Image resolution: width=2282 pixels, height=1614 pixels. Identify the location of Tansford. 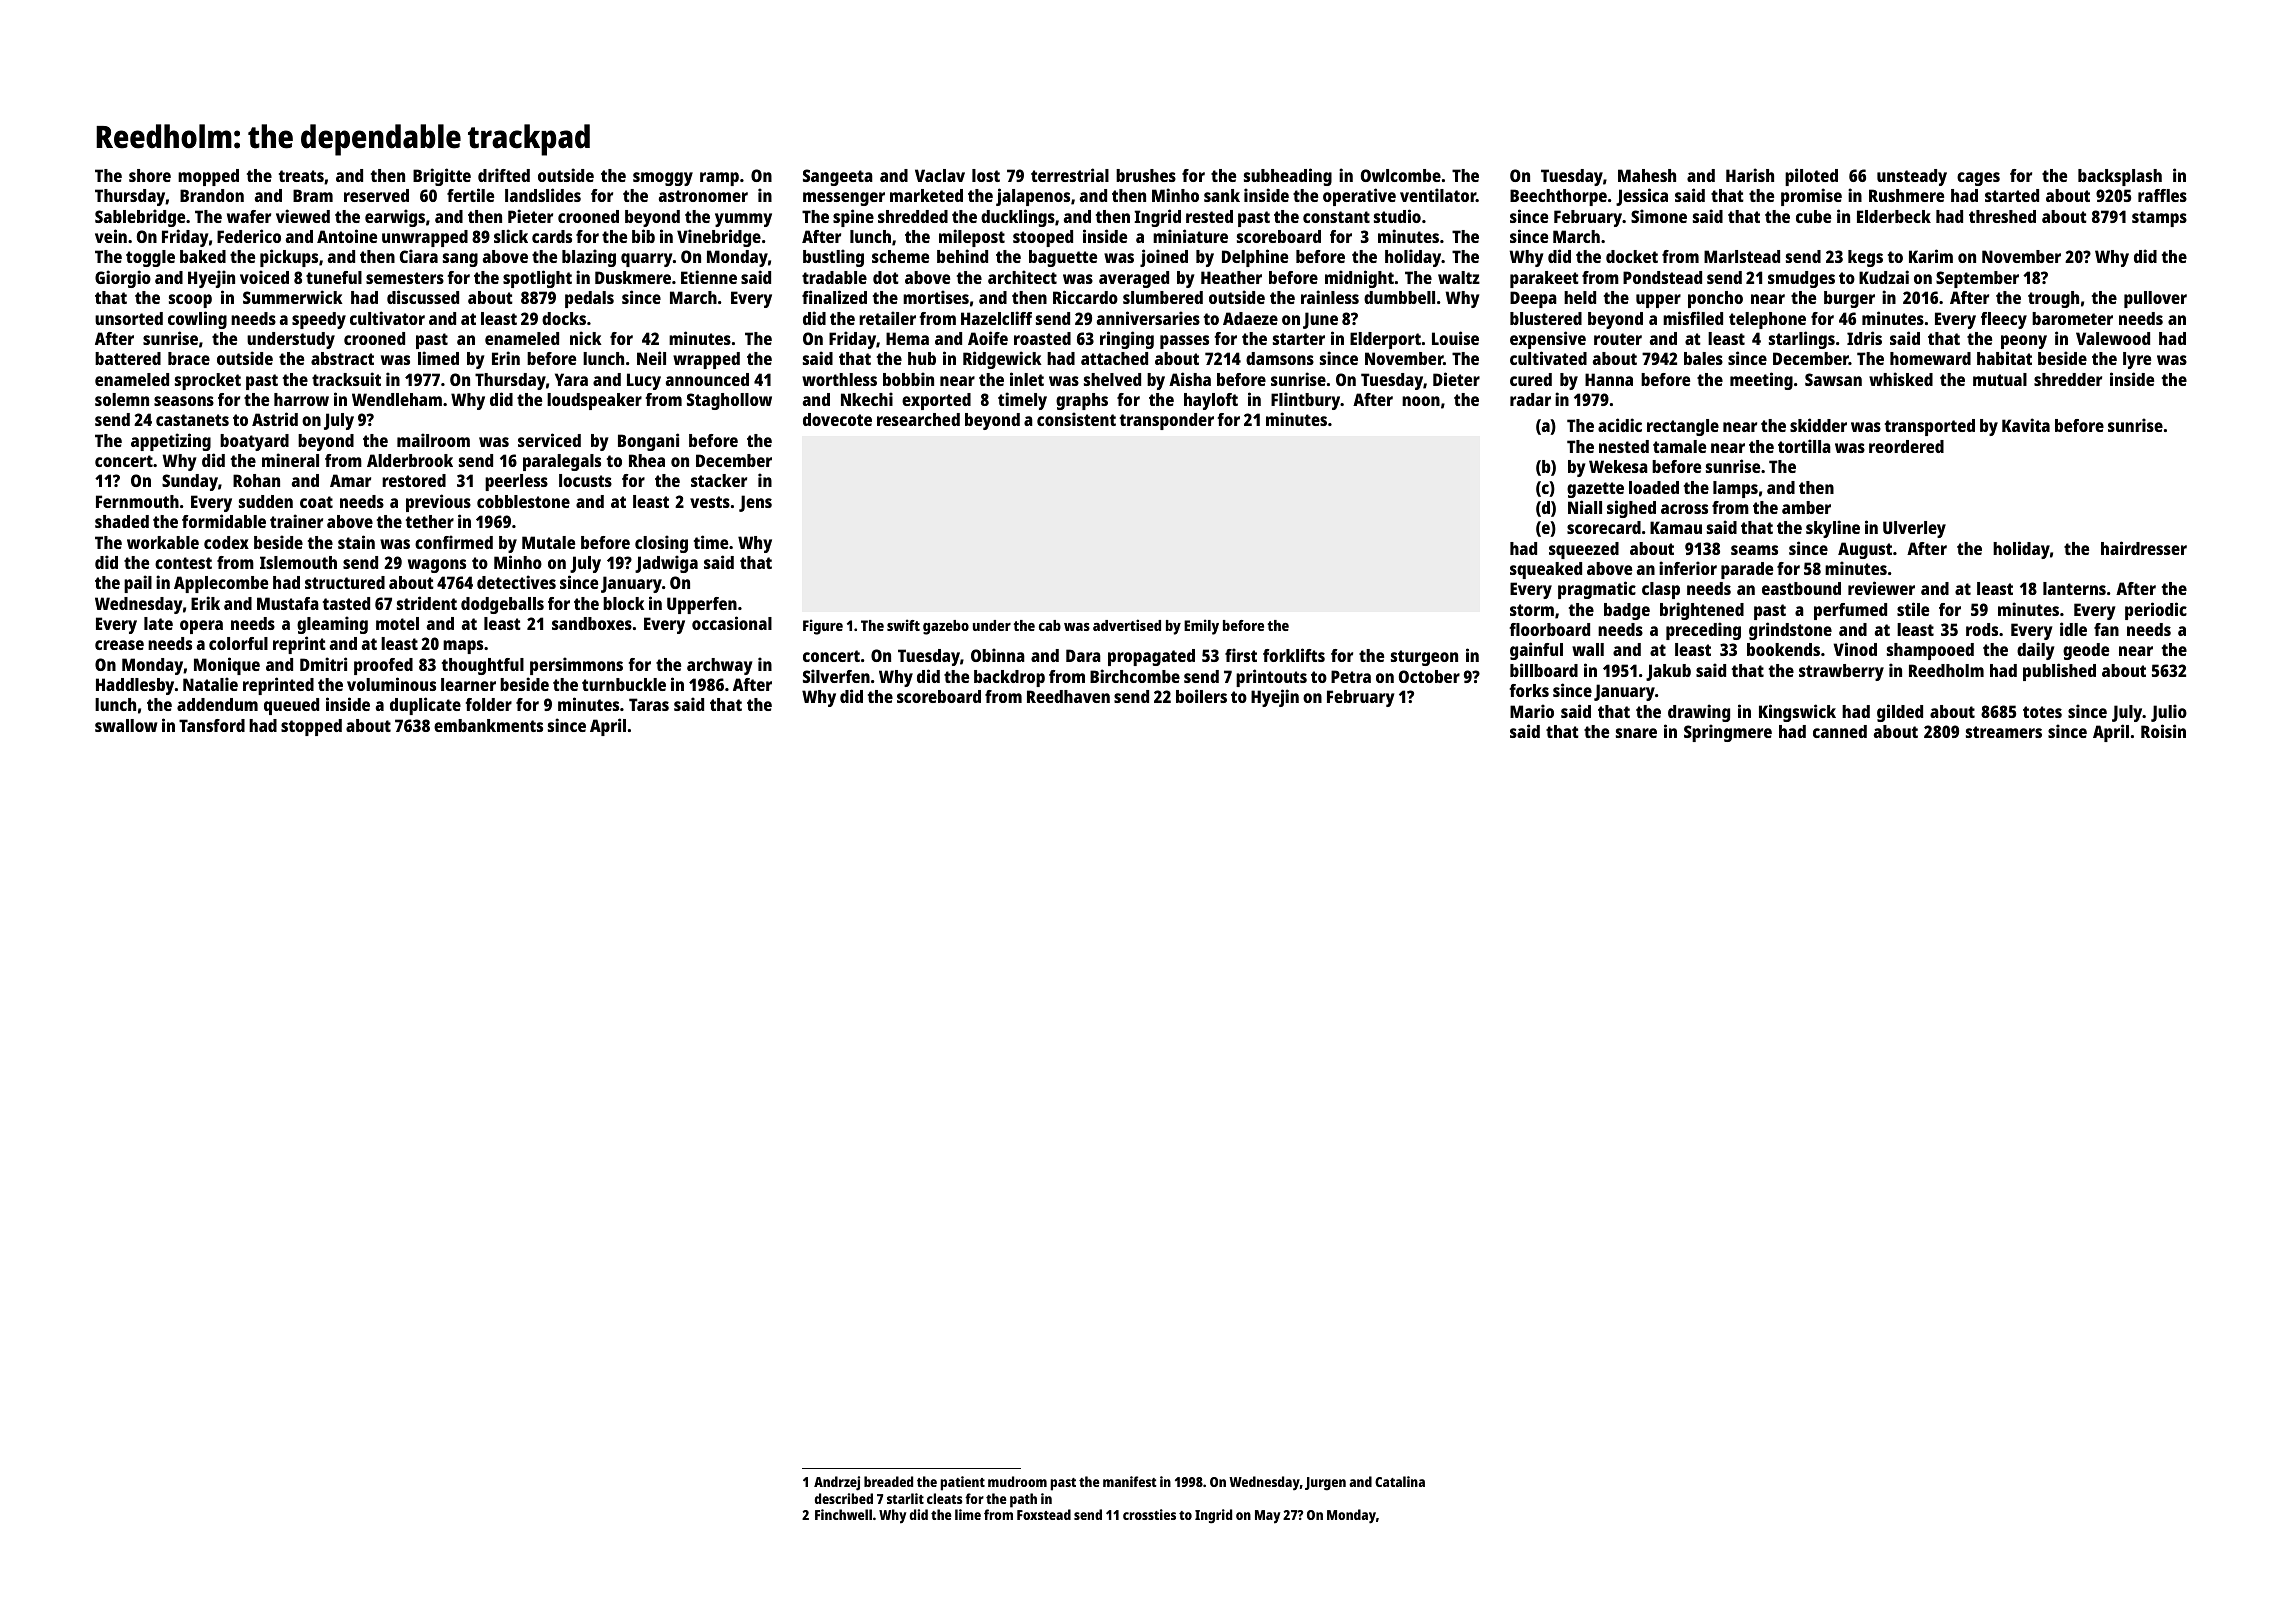
(212, 725).
